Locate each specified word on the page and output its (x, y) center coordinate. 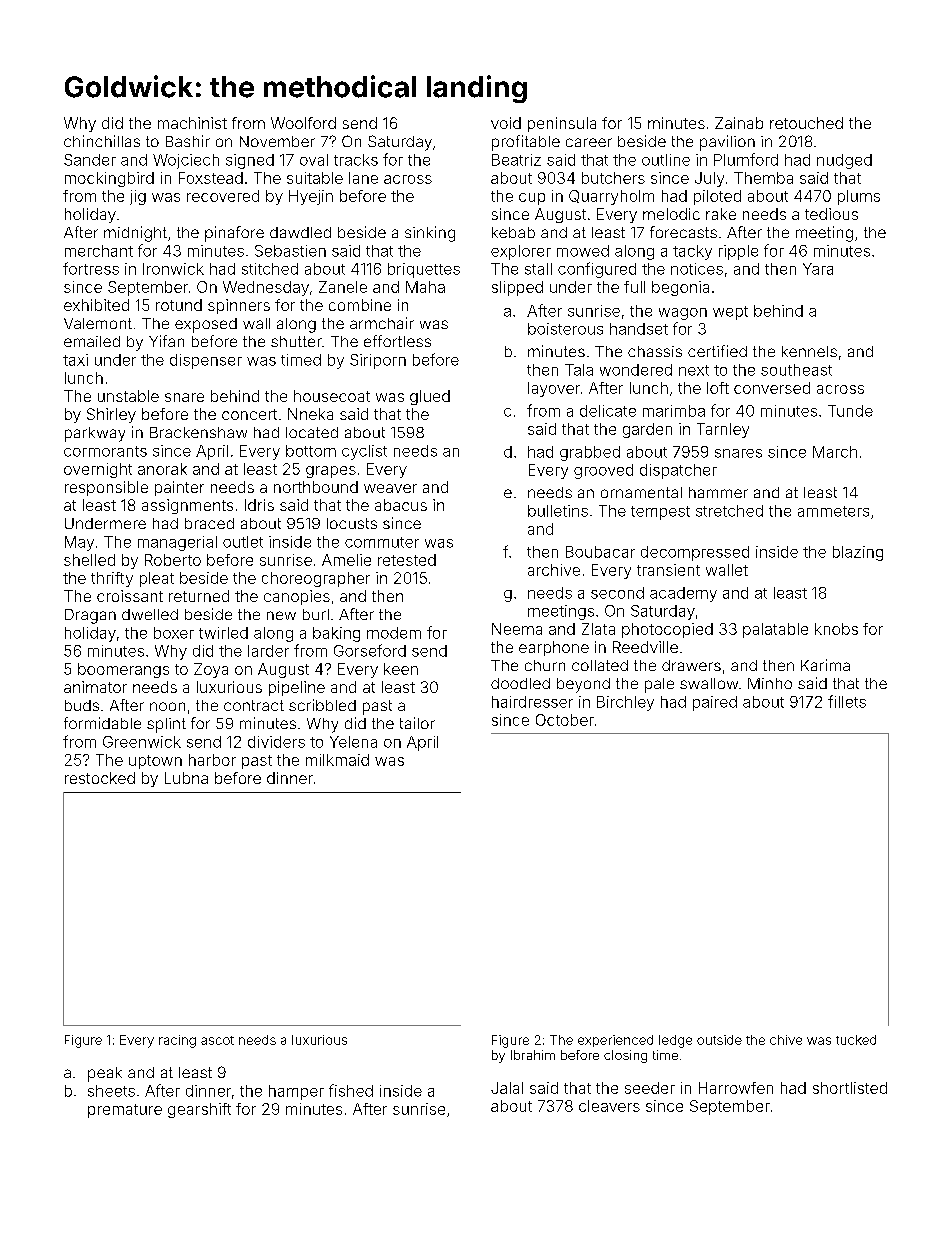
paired (715, 703)
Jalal (507, 1088)
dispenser (206, 361)
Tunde (850, 411)
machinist (192, 123)
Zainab (739, 123)
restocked (100, 778)
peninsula (562, 124)
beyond (583, 685)
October (565, 720)
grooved (603, 471)
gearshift (199, 1110)
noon (167, 706)
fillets (847, 701)
